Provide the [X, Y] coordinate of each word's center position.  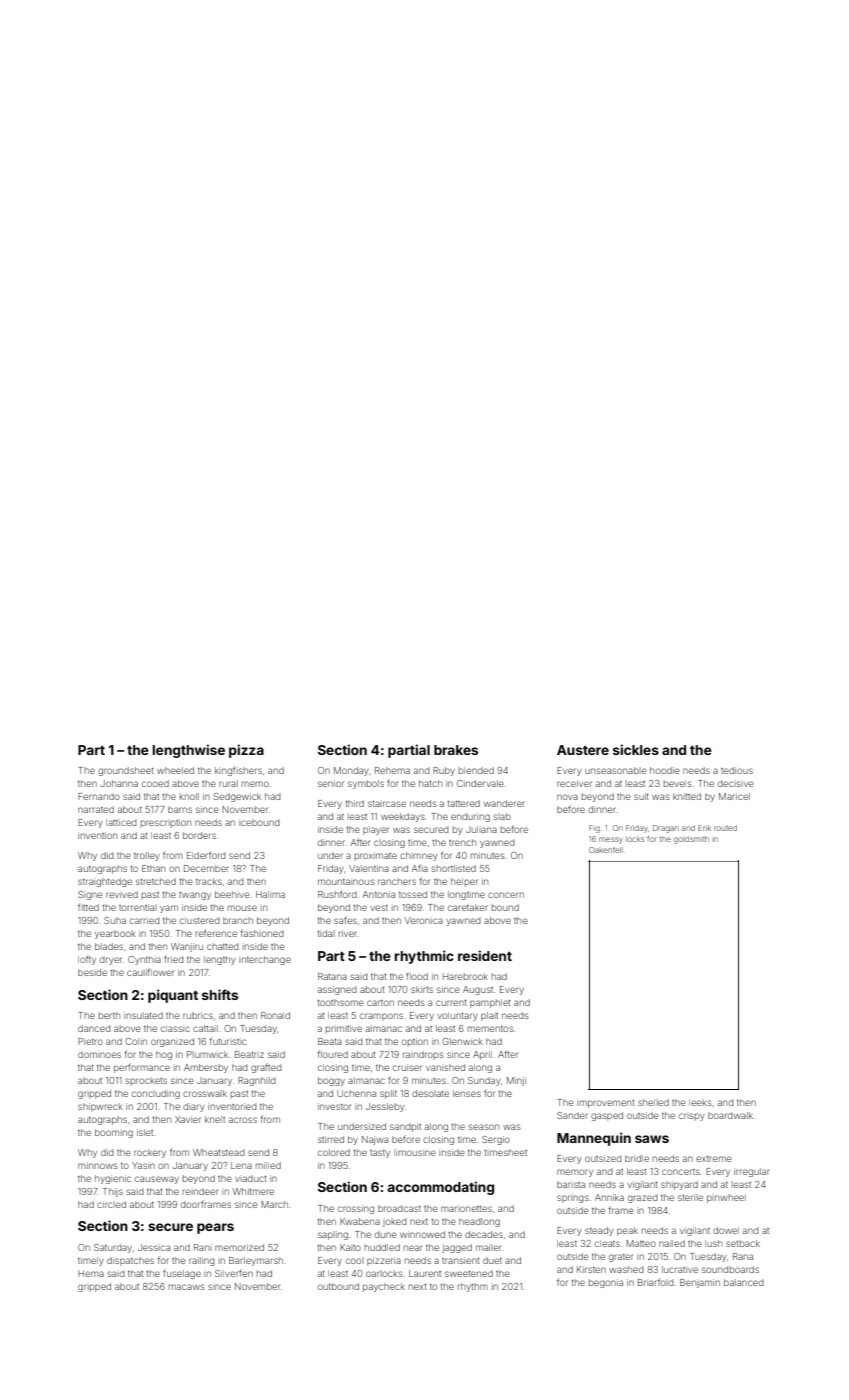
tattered [463, 803]
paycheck [384, 1287]
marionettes [466, 1208]
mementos [491, 1029]
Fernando [99, 796]
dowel [726, 1230]
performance [142, 1068]
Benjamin [700, 1283]
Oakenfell [606, 850]
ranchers [397, 881]
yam [169, 909]
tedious [737, 770]
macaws [187, 1287]
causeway [157, 1180]
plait [489, 1016]
